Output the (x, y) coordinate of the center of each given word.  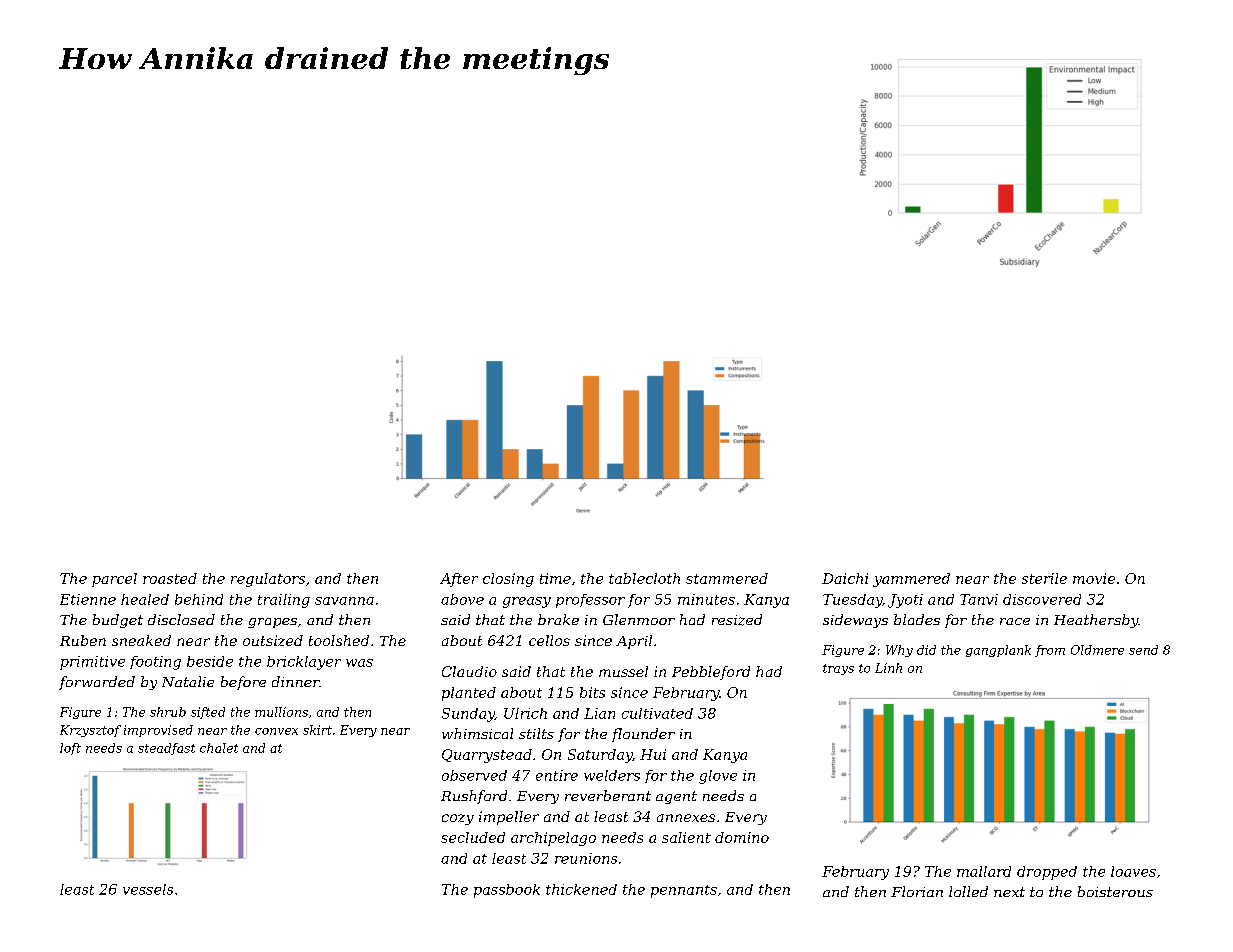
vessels (148, 889)
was (359, 663)
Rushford (474, 797)
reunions (586, 858)
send (1143, 650)
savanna (344, 601)
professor (590, 601)
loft (70, 749)
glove (718, 777)
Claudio (469, 671)
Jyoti (905, 601)
